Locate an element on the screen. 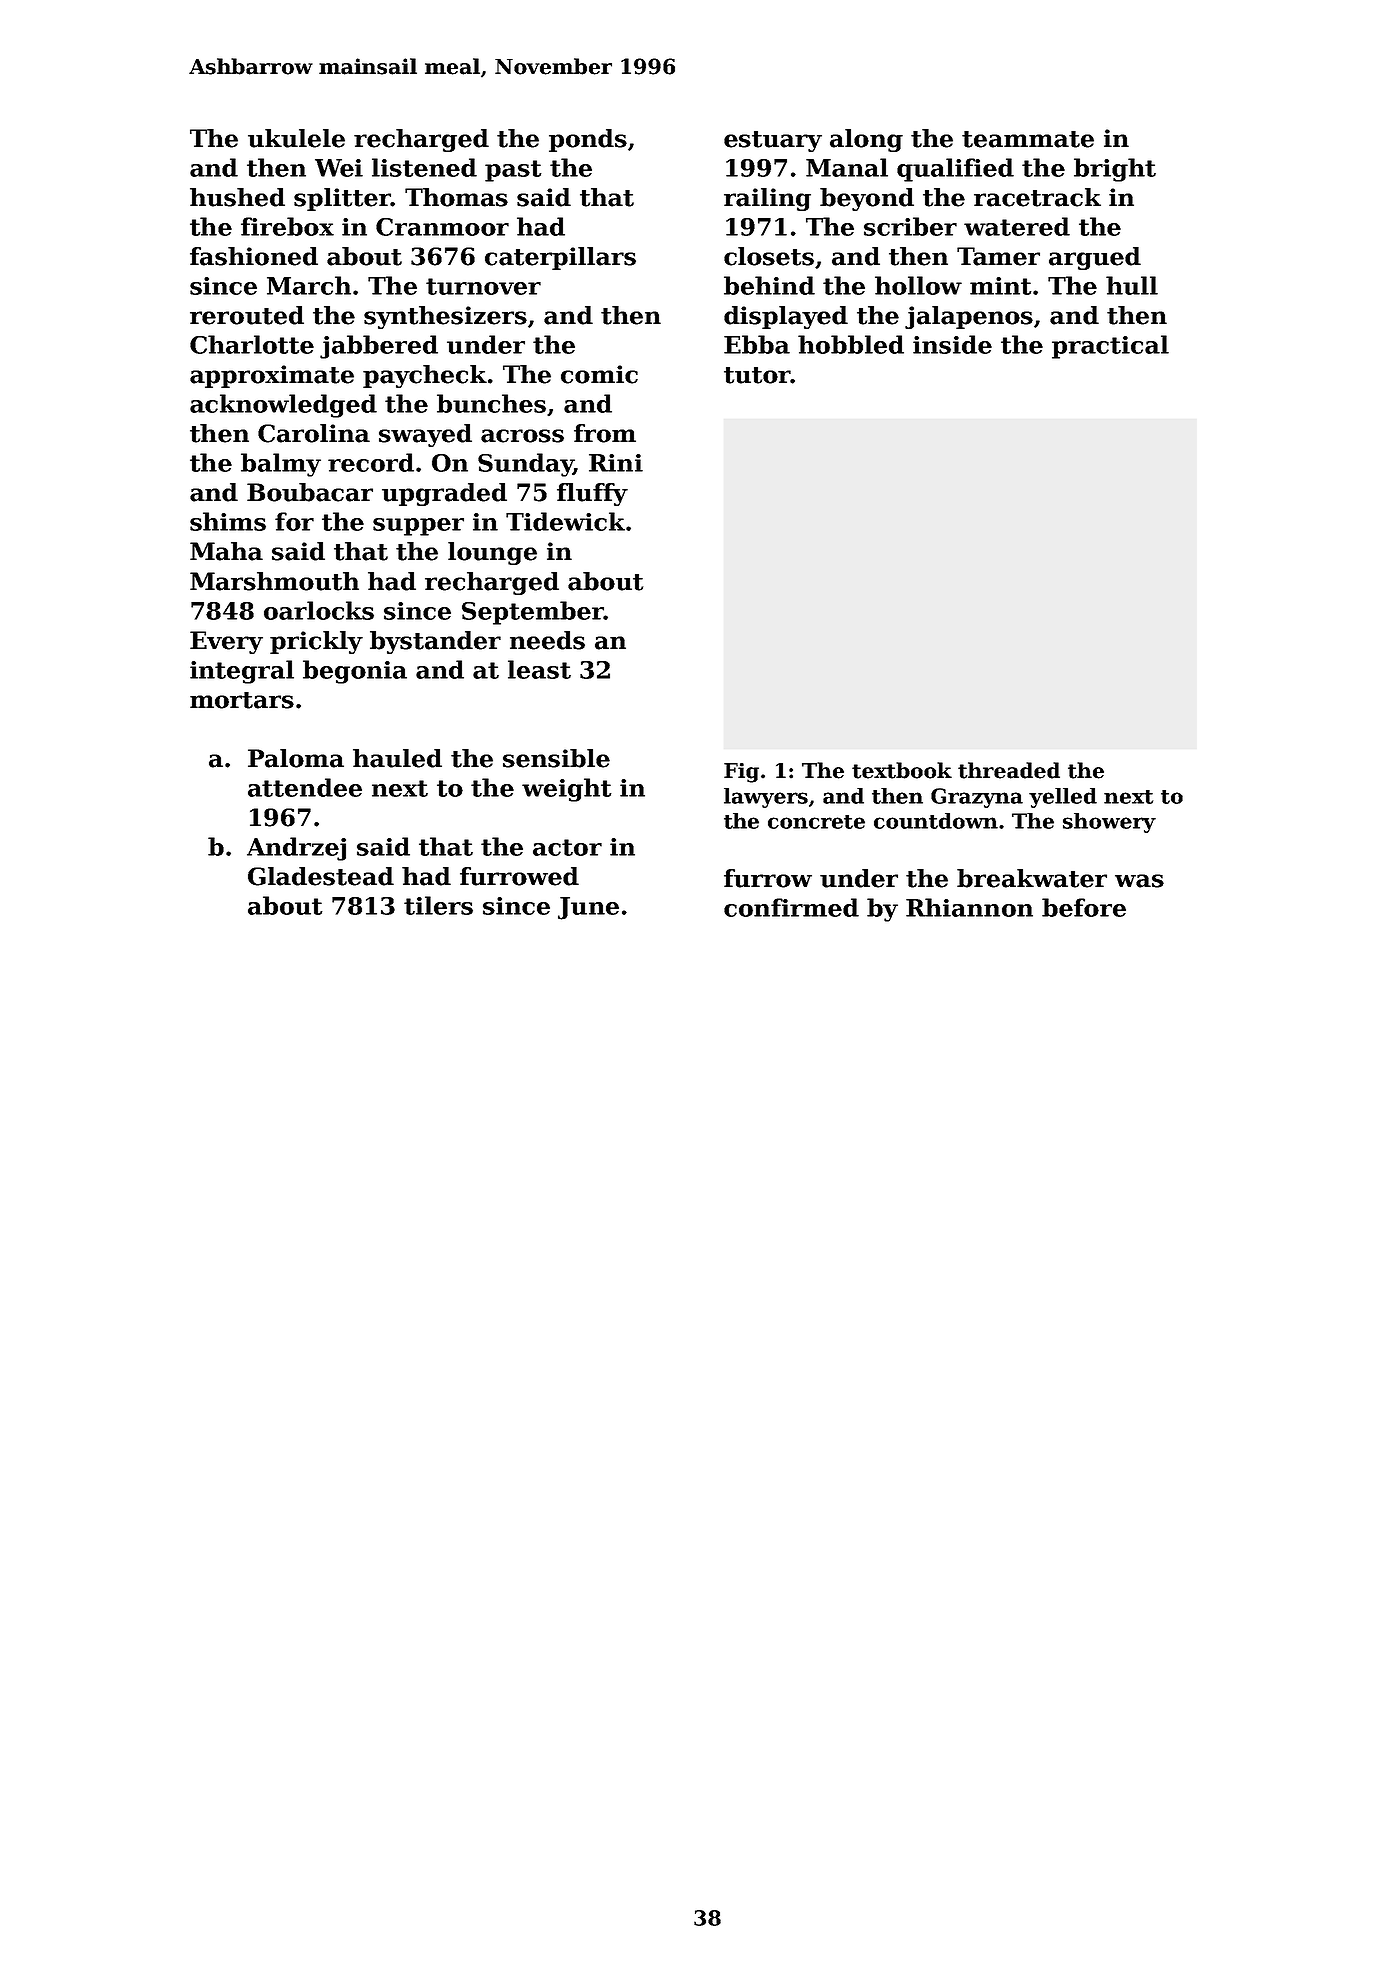 This screenshot has height=1969, width=1386. along is located at coordinates (866, 140).
